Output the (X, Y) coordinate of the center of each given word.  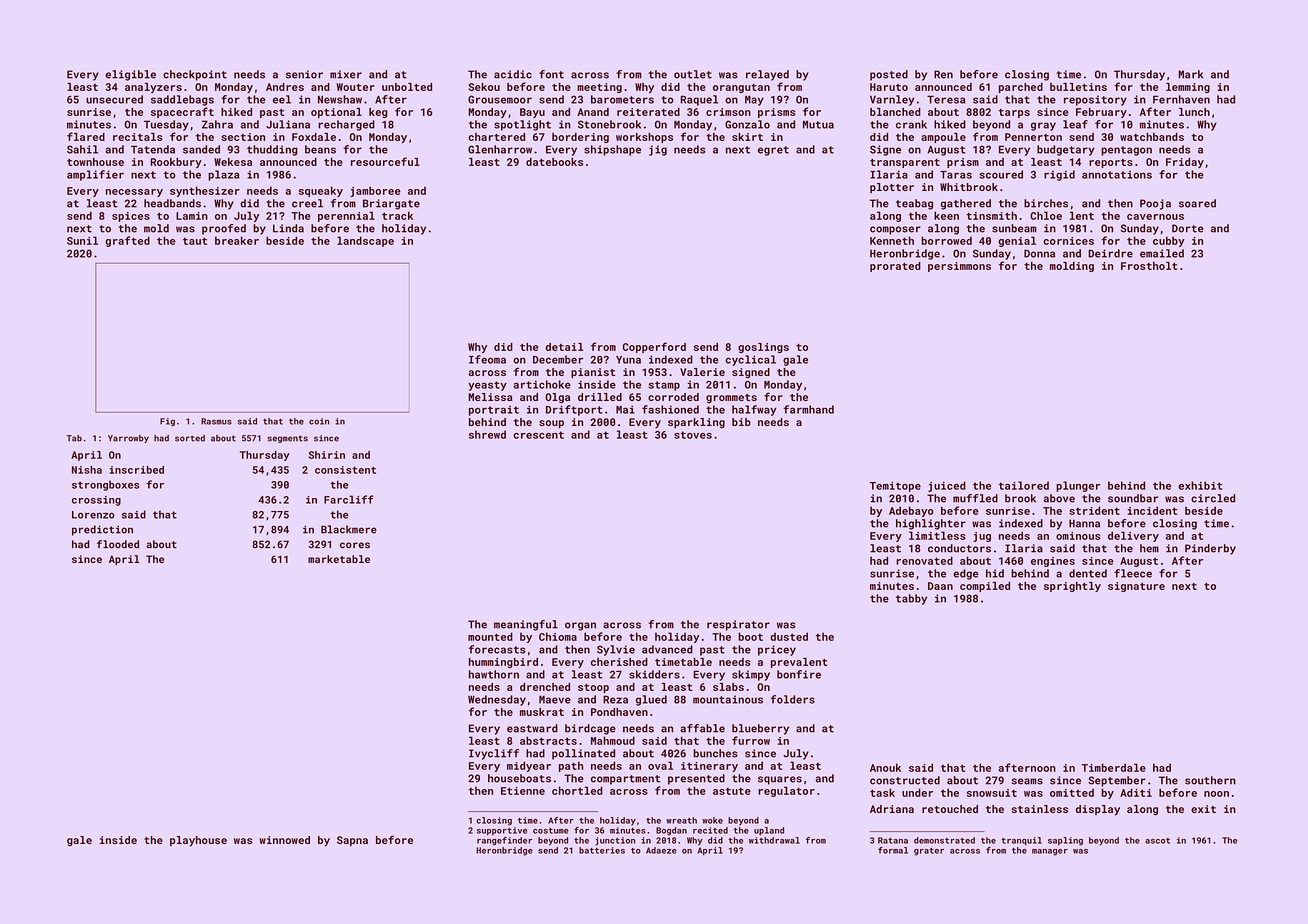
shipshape (612, 150)
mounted (490, 636)
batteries (602, 850)
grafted (127, 241)
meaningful (526, 625)
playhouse (198, 841)
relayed (767, 75)
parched (1021, 88)
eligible (130, 75)
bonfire (799, 674)
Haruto (889, 87)
